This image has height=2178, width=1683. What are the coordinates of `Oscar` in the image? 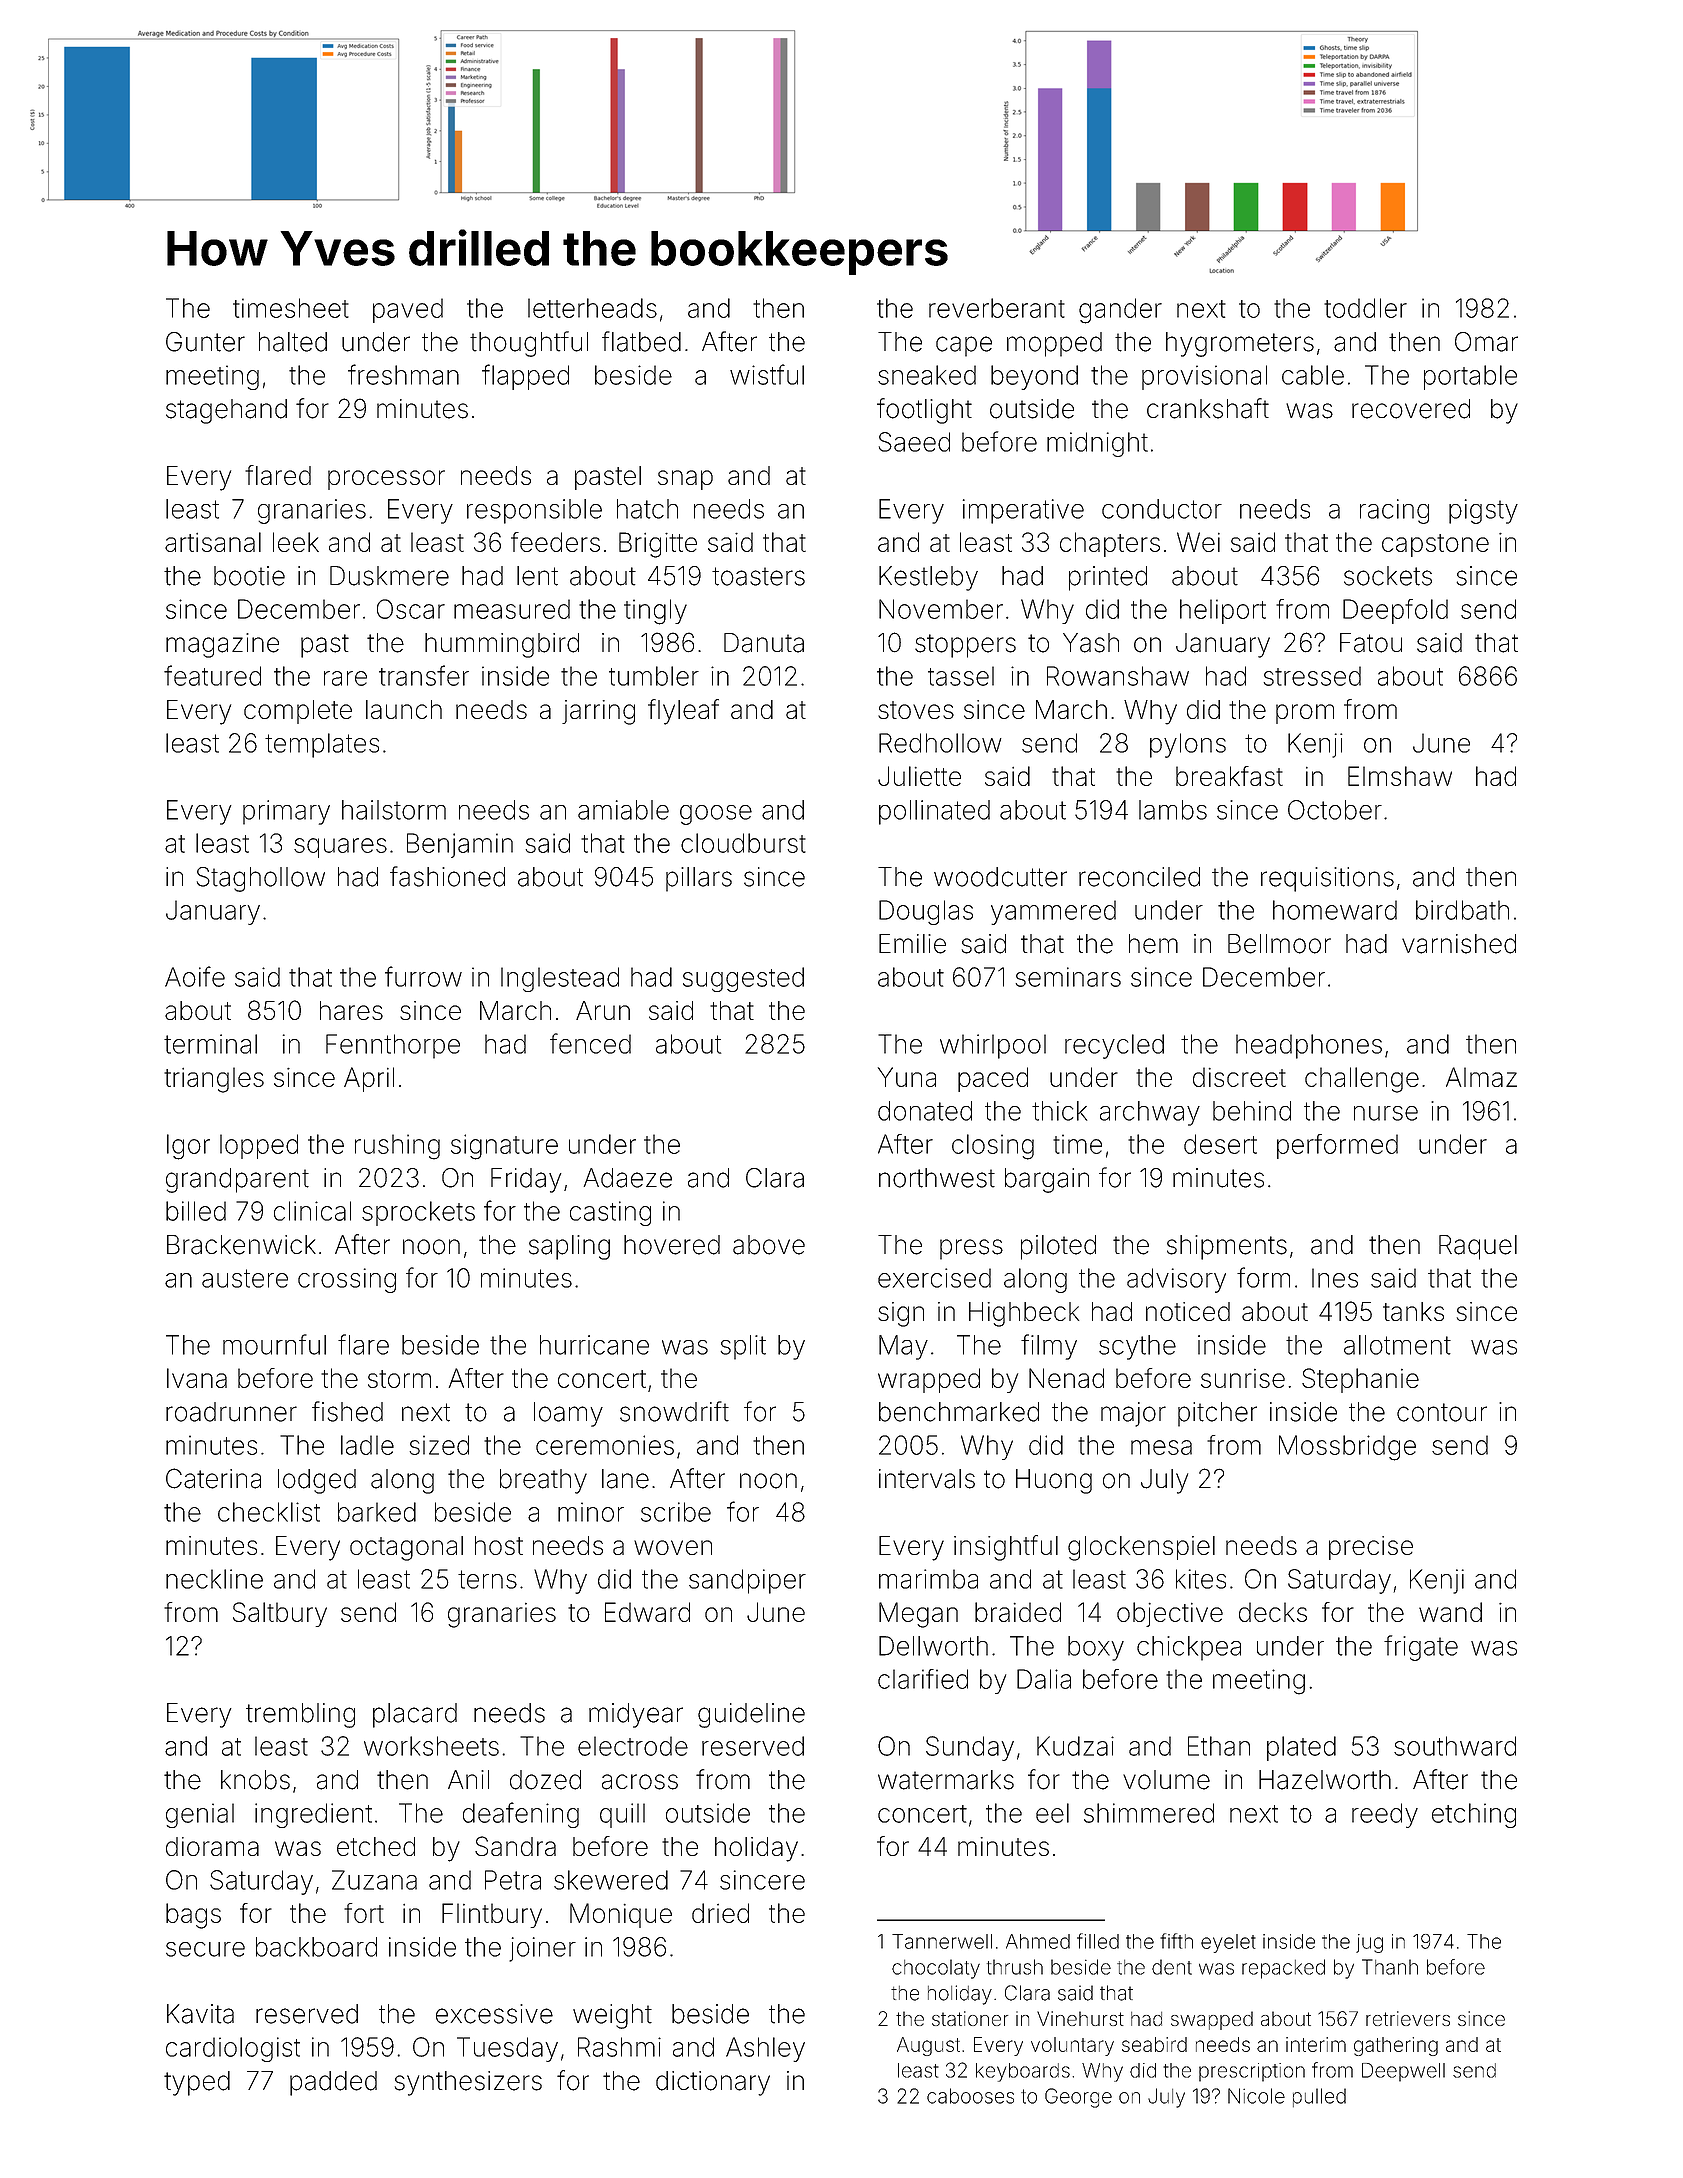 It's located at (411, 609).
